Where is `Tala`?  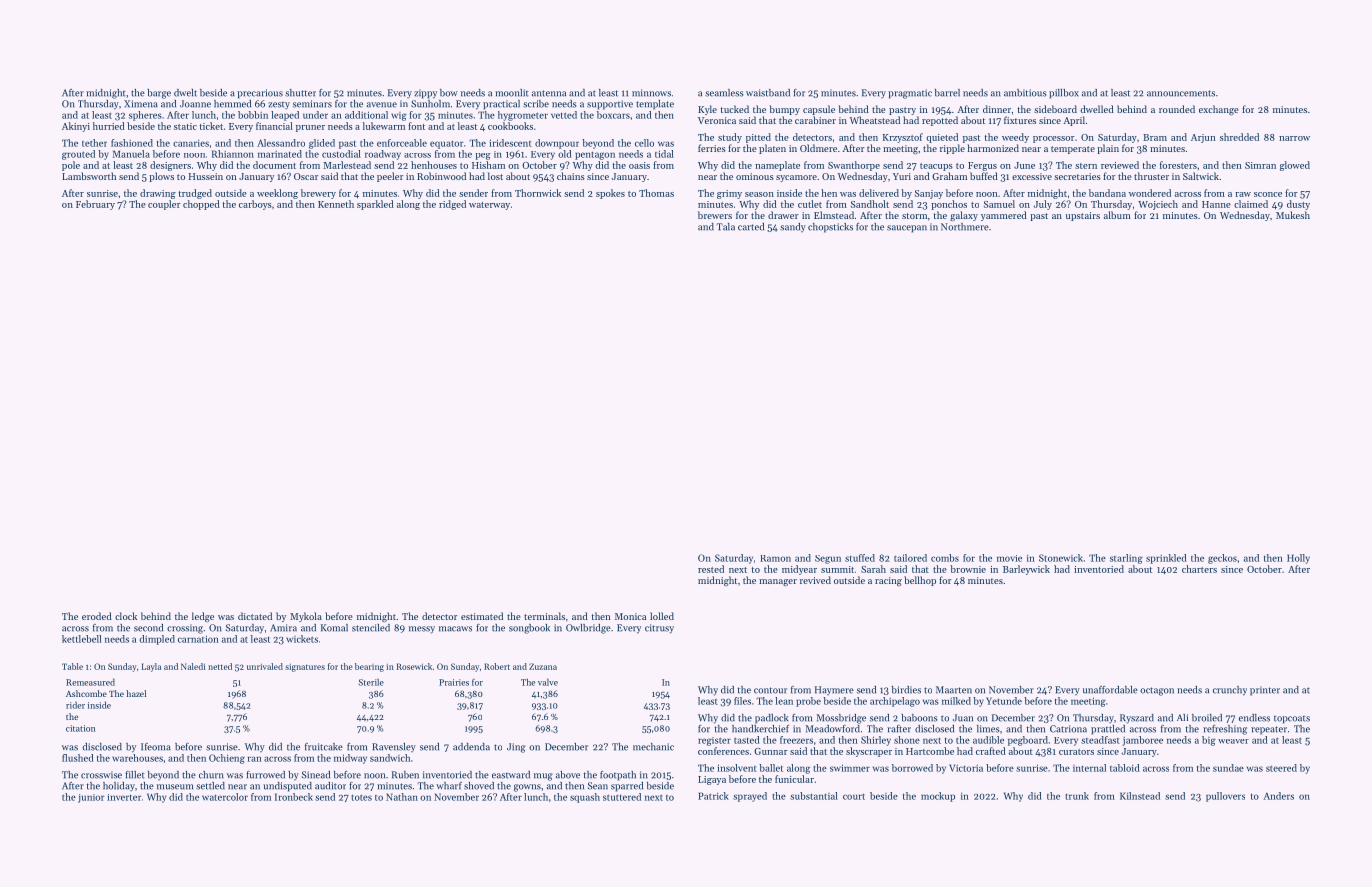
Tala is located at coordinates (725, 227).
